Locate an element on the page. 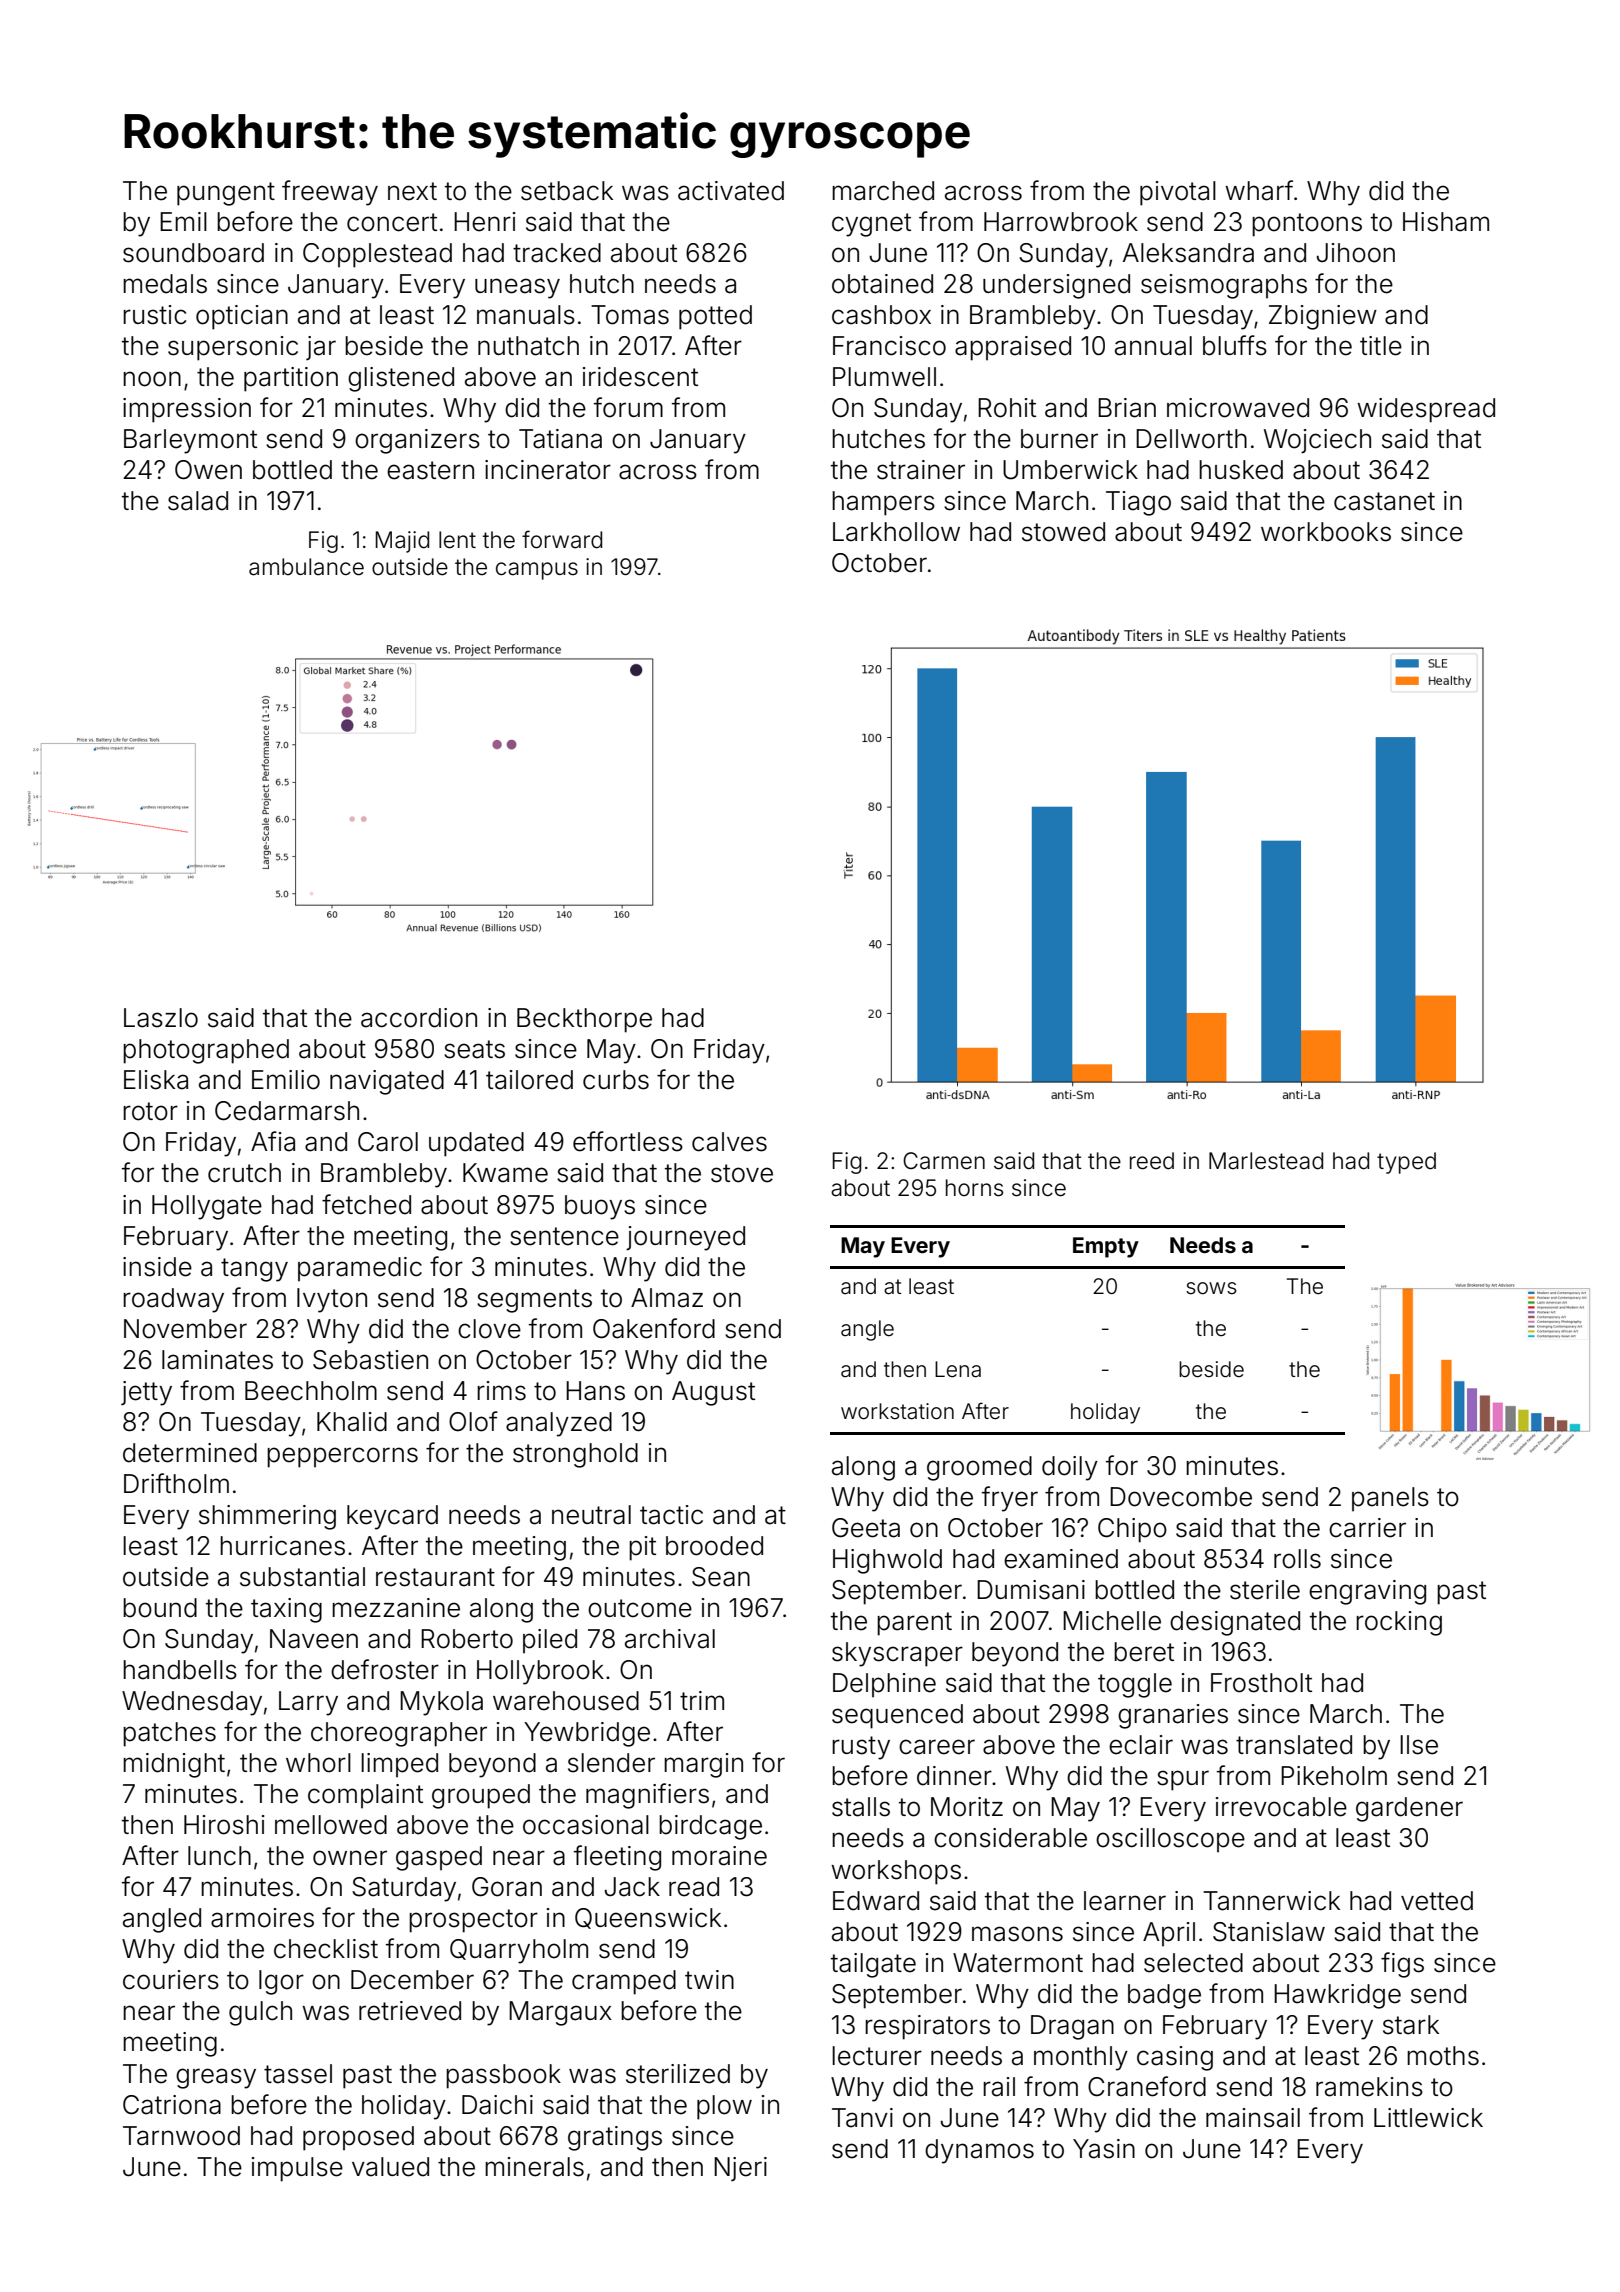 This page has height=2292, width=1620. Beckthorpe is located at coordinates (584, 1020).
